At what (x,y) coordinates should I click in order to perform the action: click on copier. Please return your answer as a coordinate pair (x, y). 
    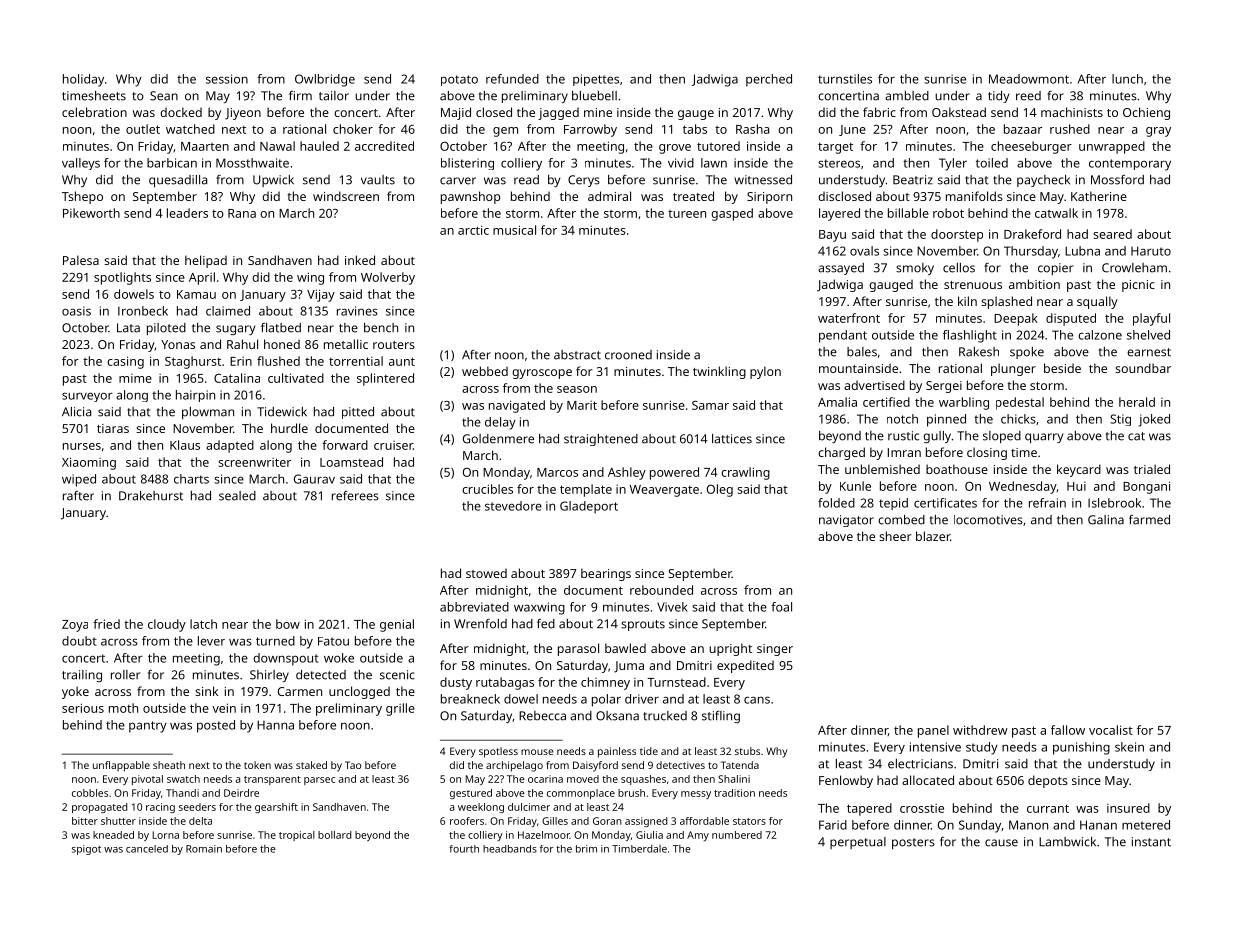
    Looking at the image, I should click on (1055, 269).
